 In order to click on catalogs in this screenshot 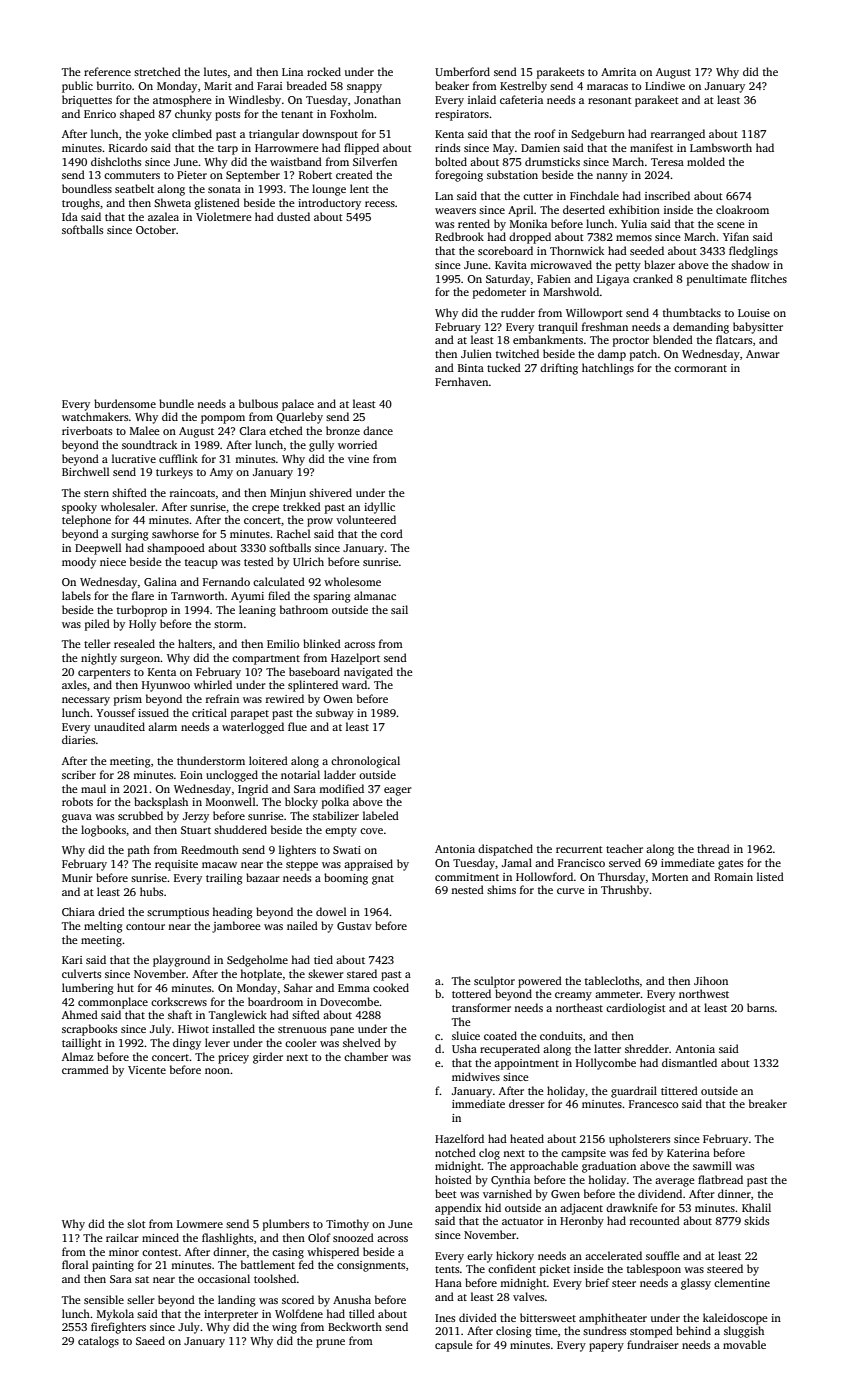, I will do `click(98, 1342)`.
